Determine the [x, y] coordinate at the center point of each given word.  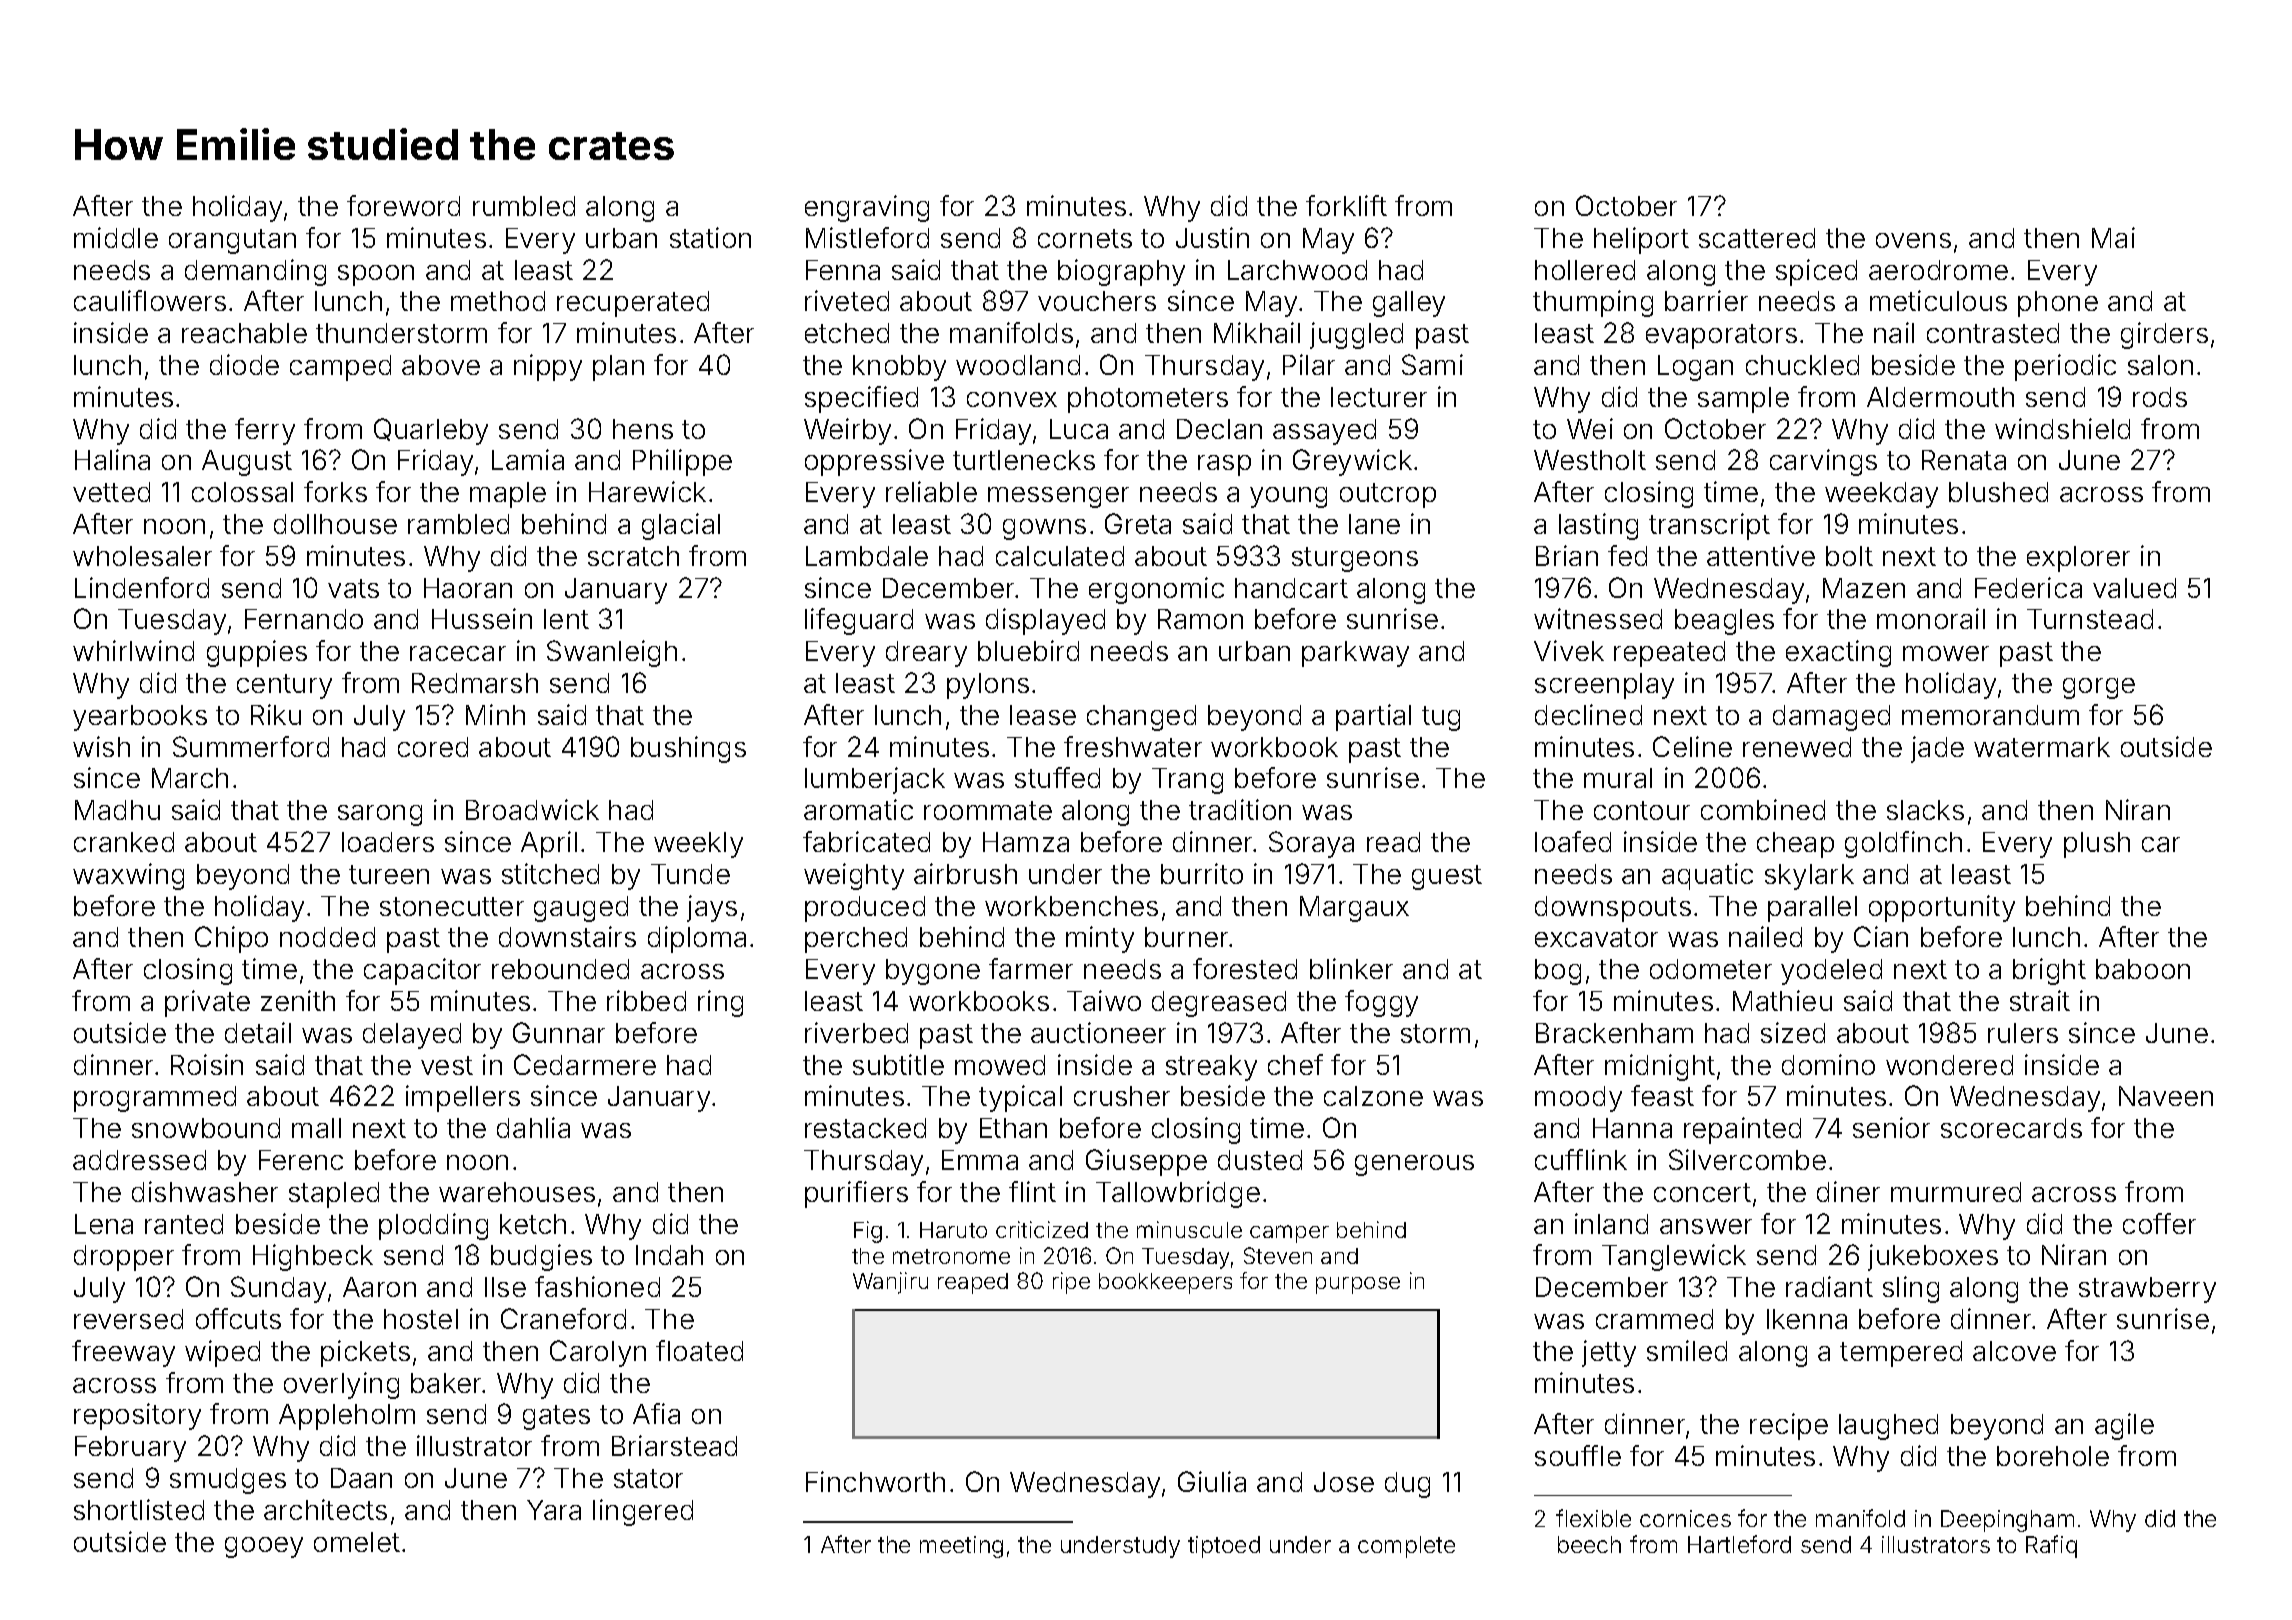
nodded [327, 937]
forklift [1346, 205]
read [1393, 842]
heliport [1641, 240]
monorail [1931, 618]
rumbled [524, 206]
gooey [264, 1547]
